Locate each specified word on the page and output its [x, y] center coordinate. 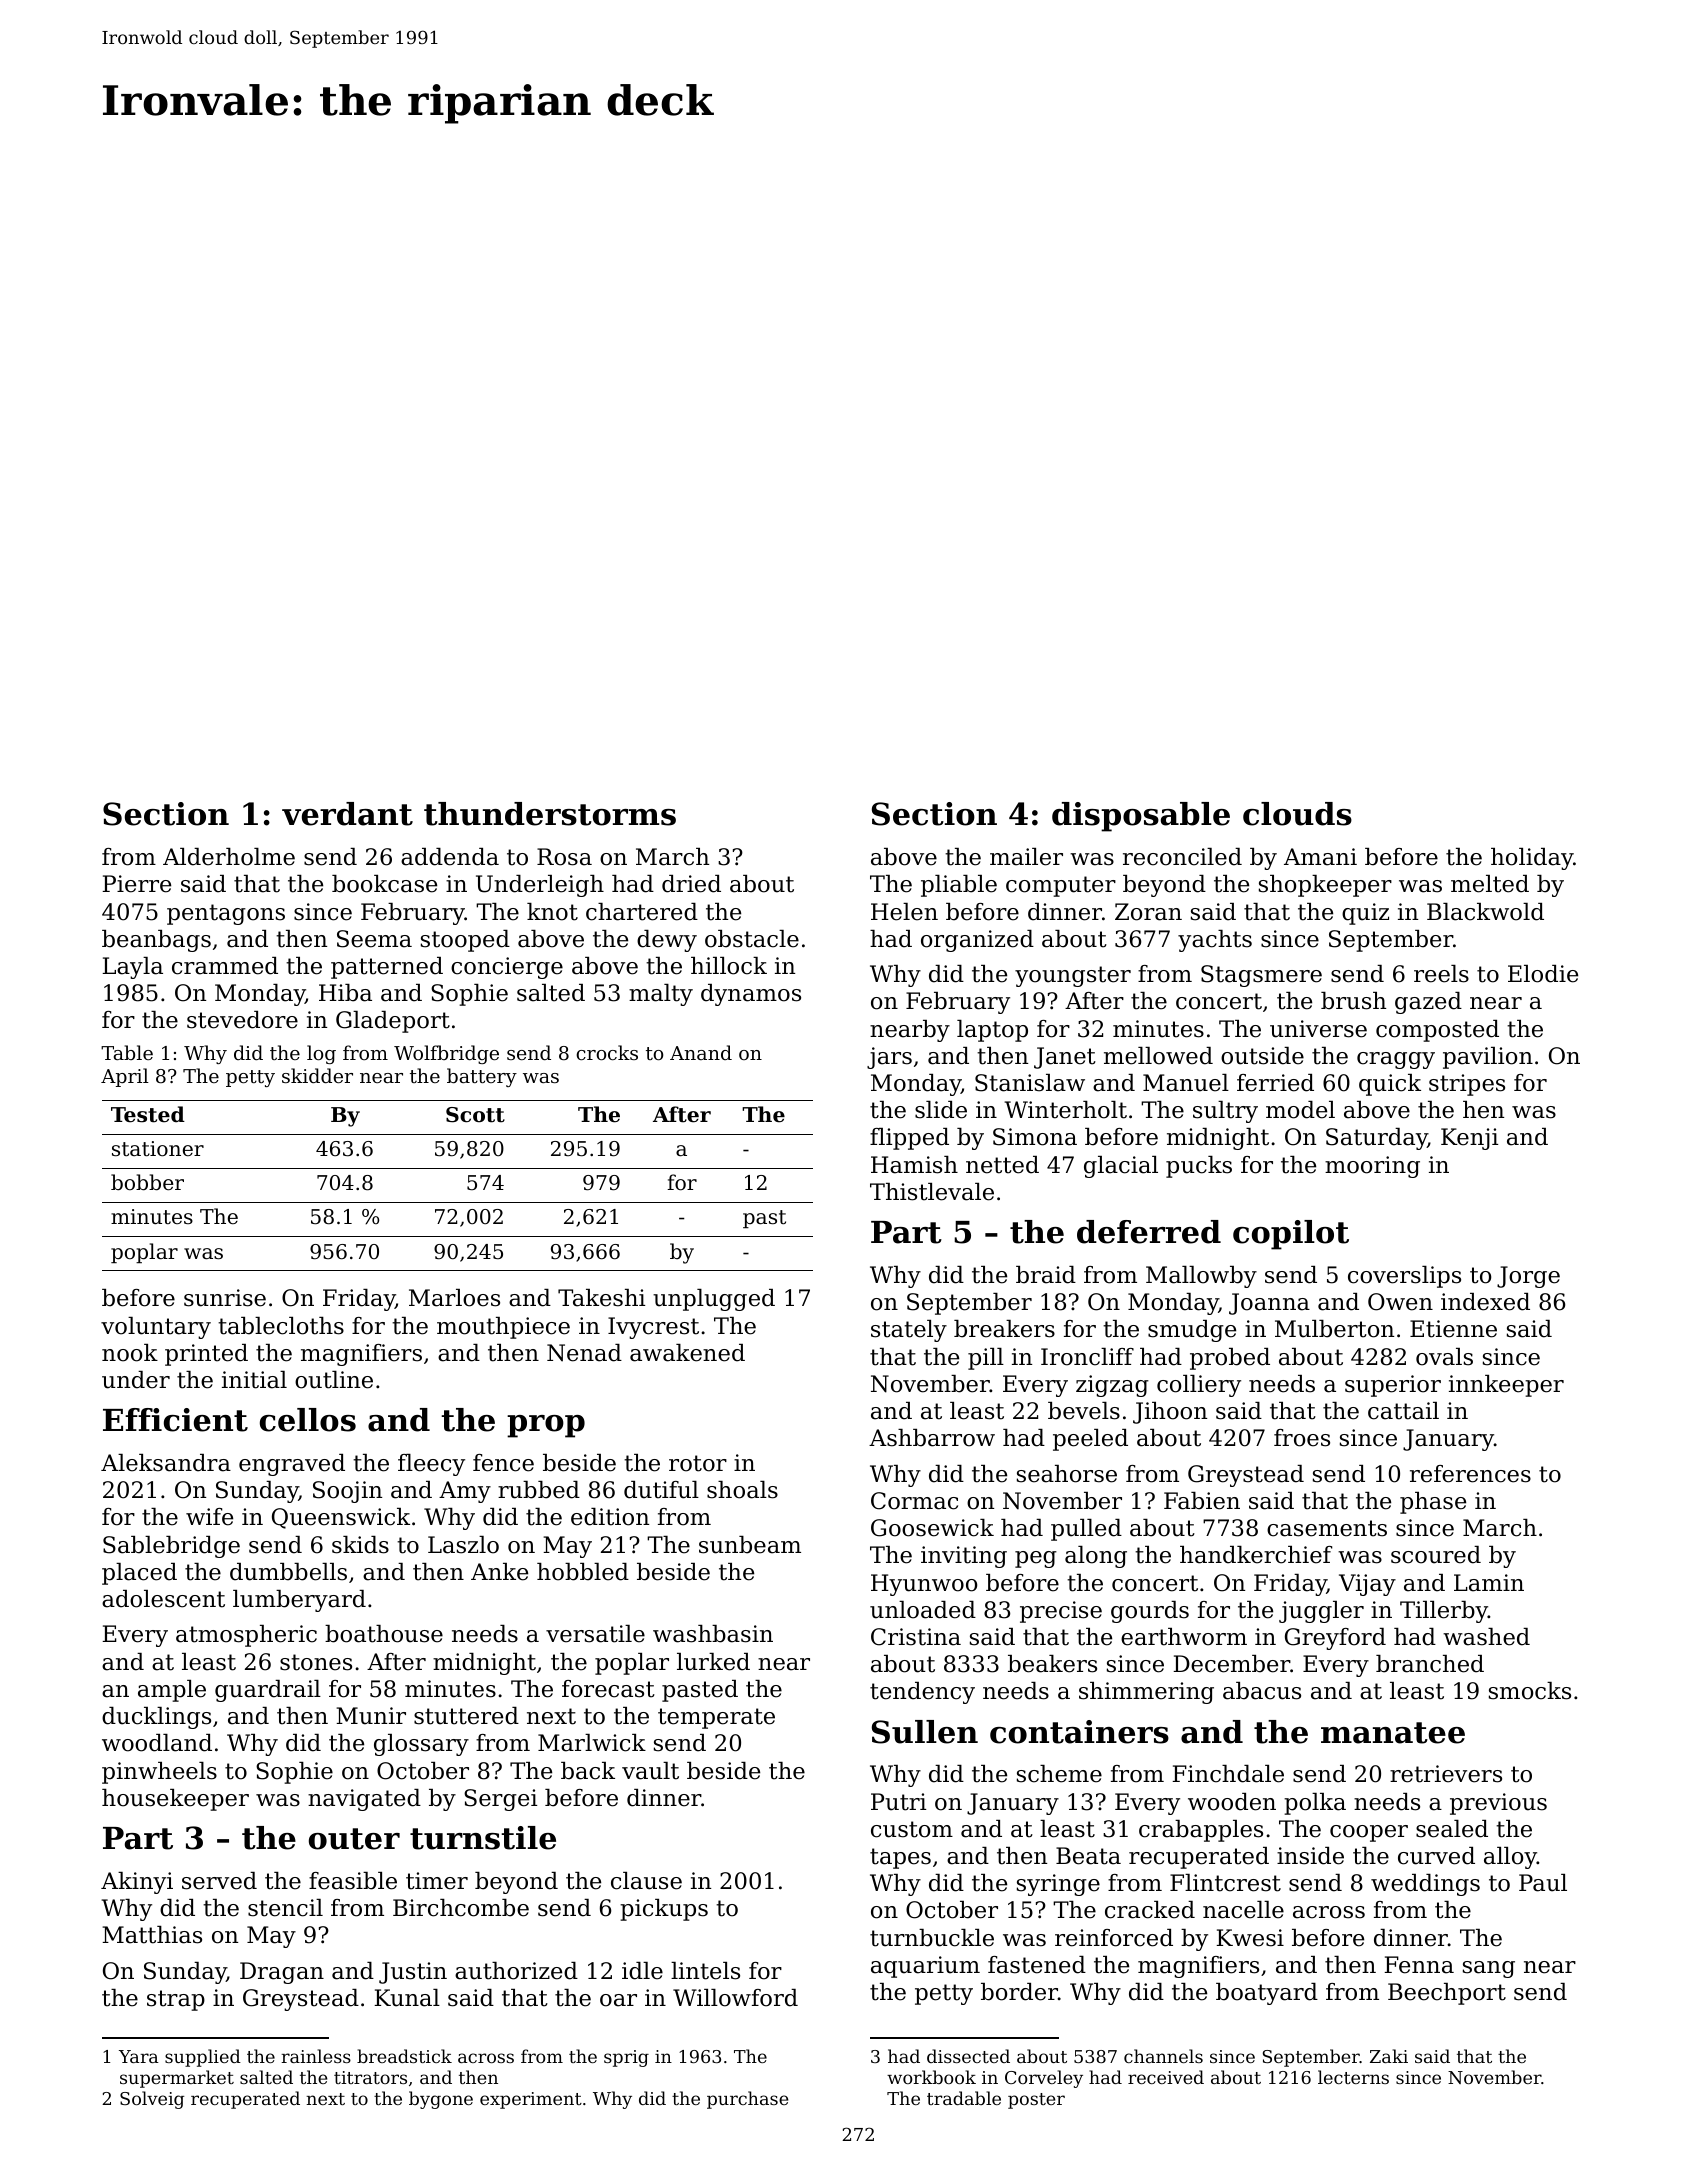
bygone [441, 2100]
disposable [1141, 817]
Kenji [1469, 1139]
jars [889, 1058]
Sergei [500, 1800]
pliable [959, 886]
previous [1498, 1804]
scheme [1059, 1774]
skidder [317, 1075]
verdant [347, 814]
